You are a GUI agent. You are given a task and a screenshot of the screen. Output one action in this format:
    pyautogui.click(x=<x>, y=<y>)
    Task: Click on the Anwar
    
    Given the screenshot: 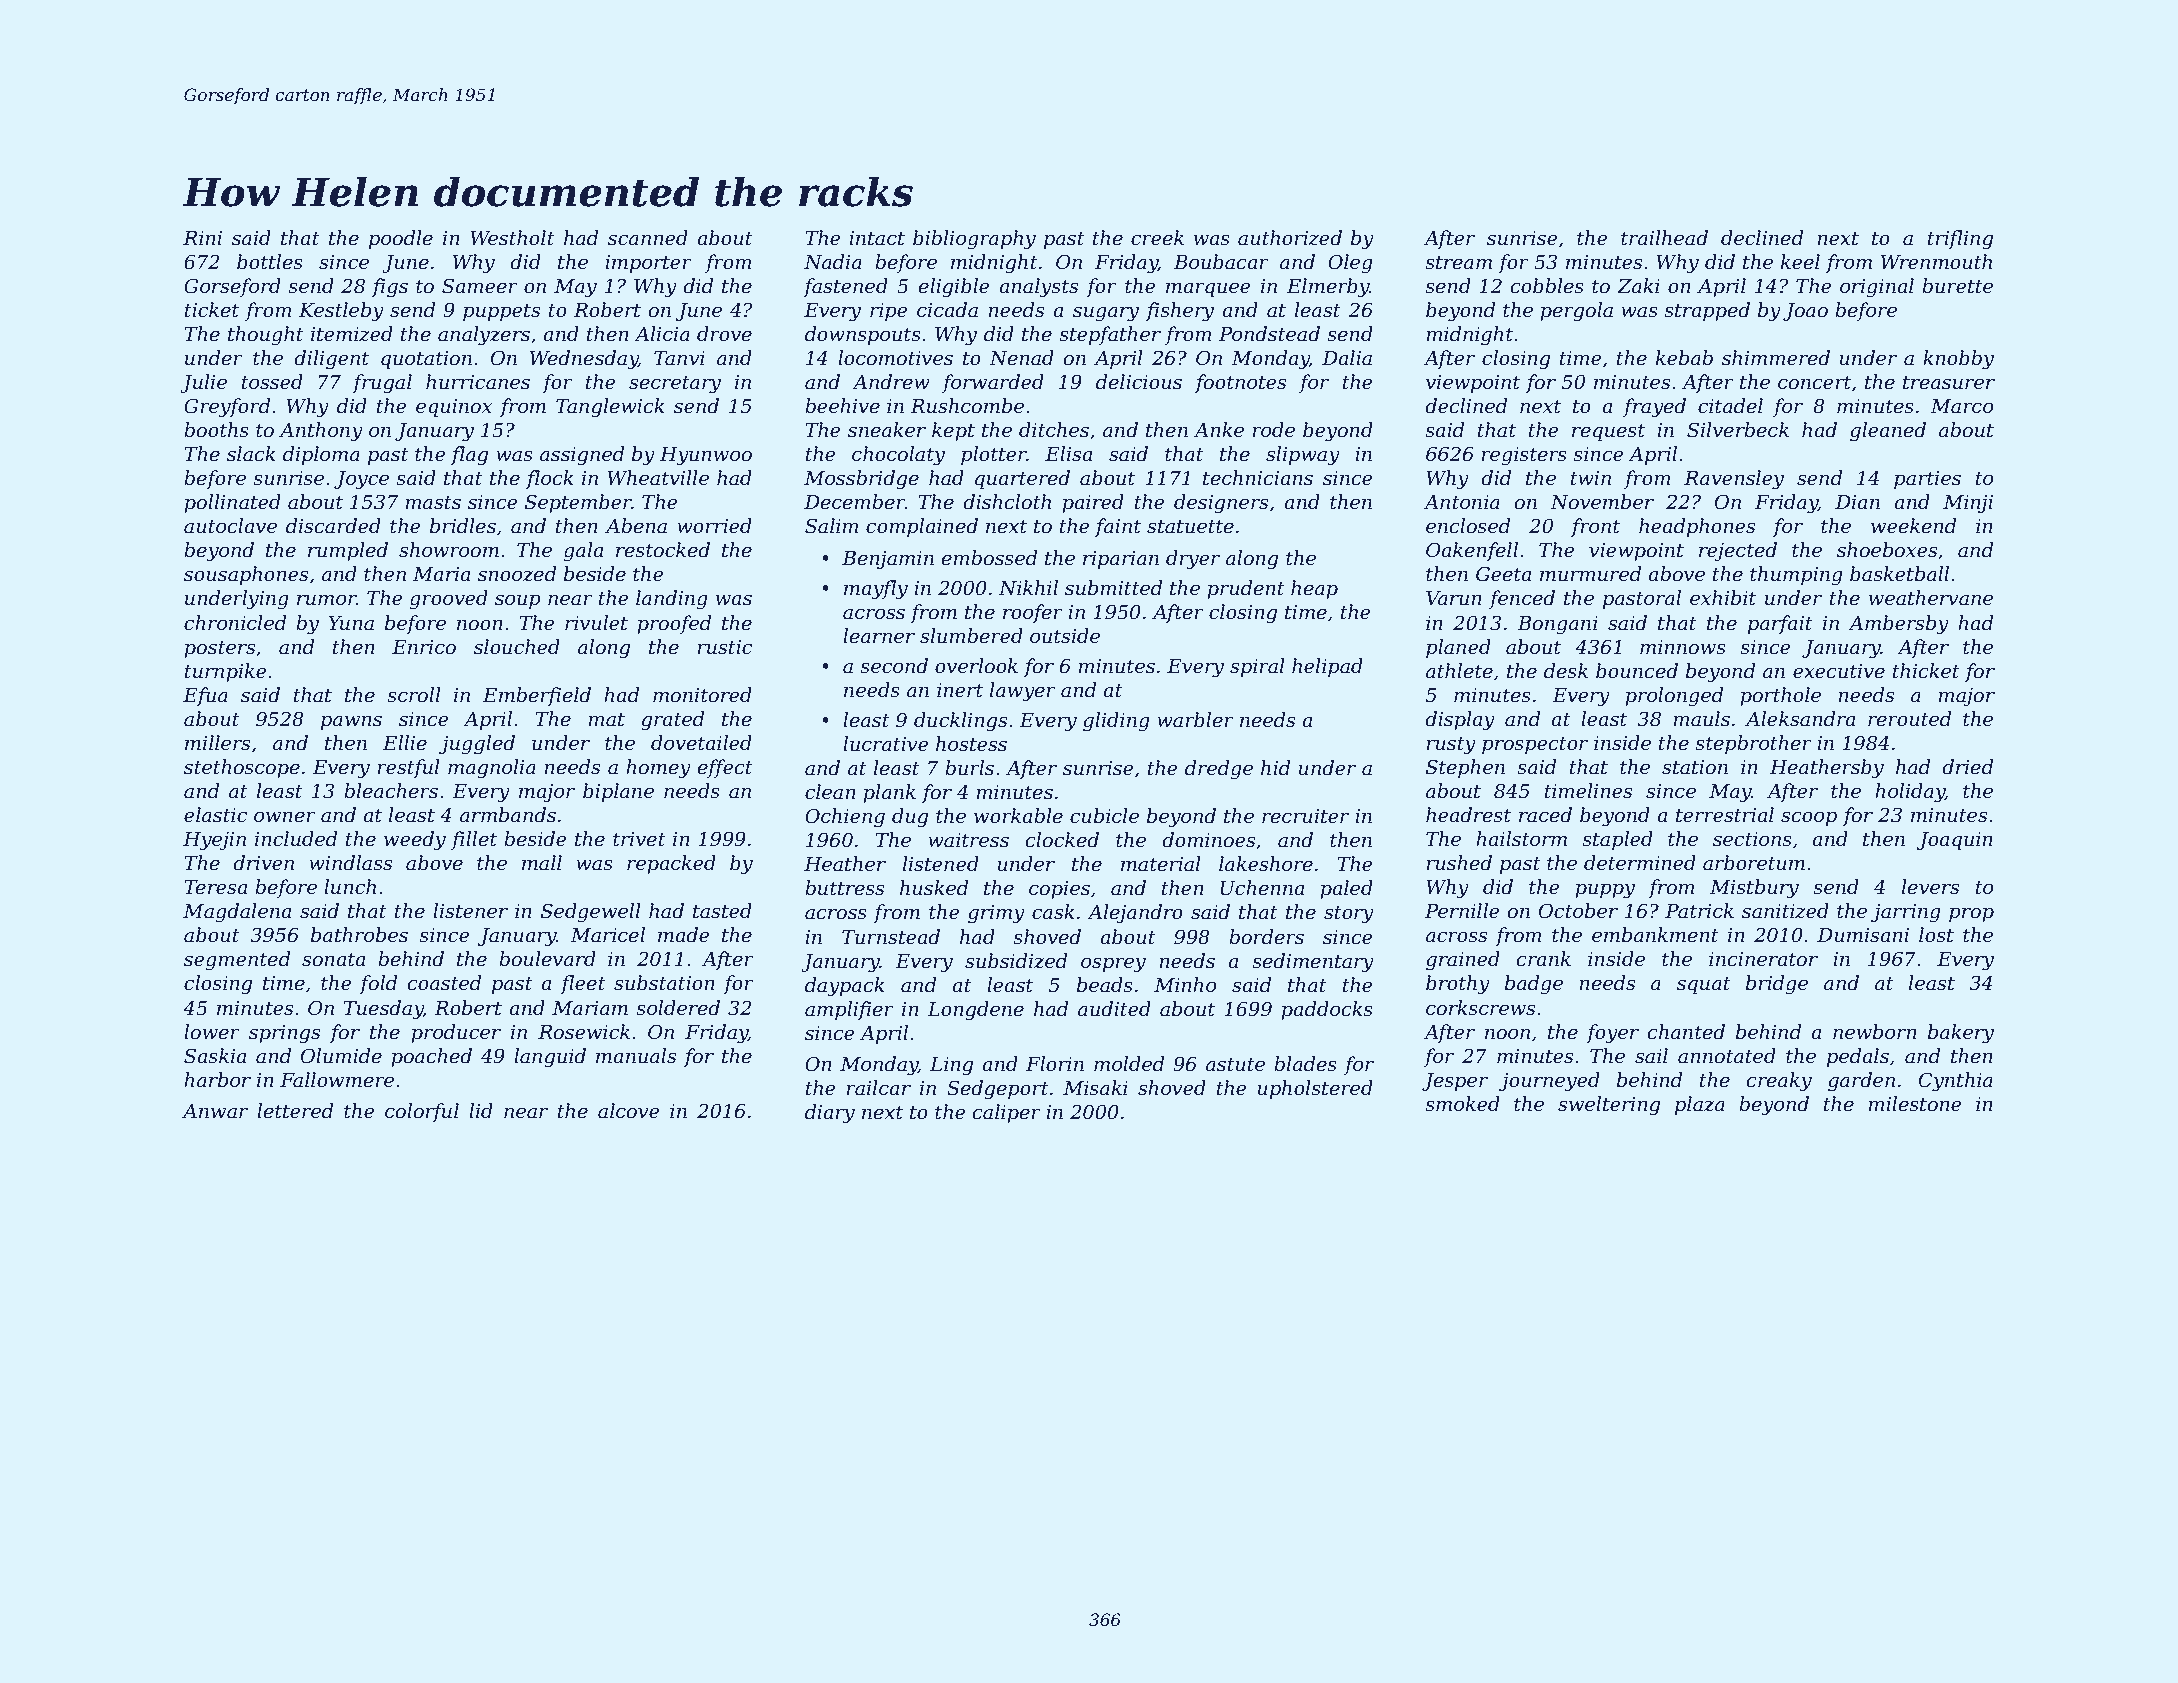 What is the action you would take?
    pyautogui.click(x=215, y=1111)
